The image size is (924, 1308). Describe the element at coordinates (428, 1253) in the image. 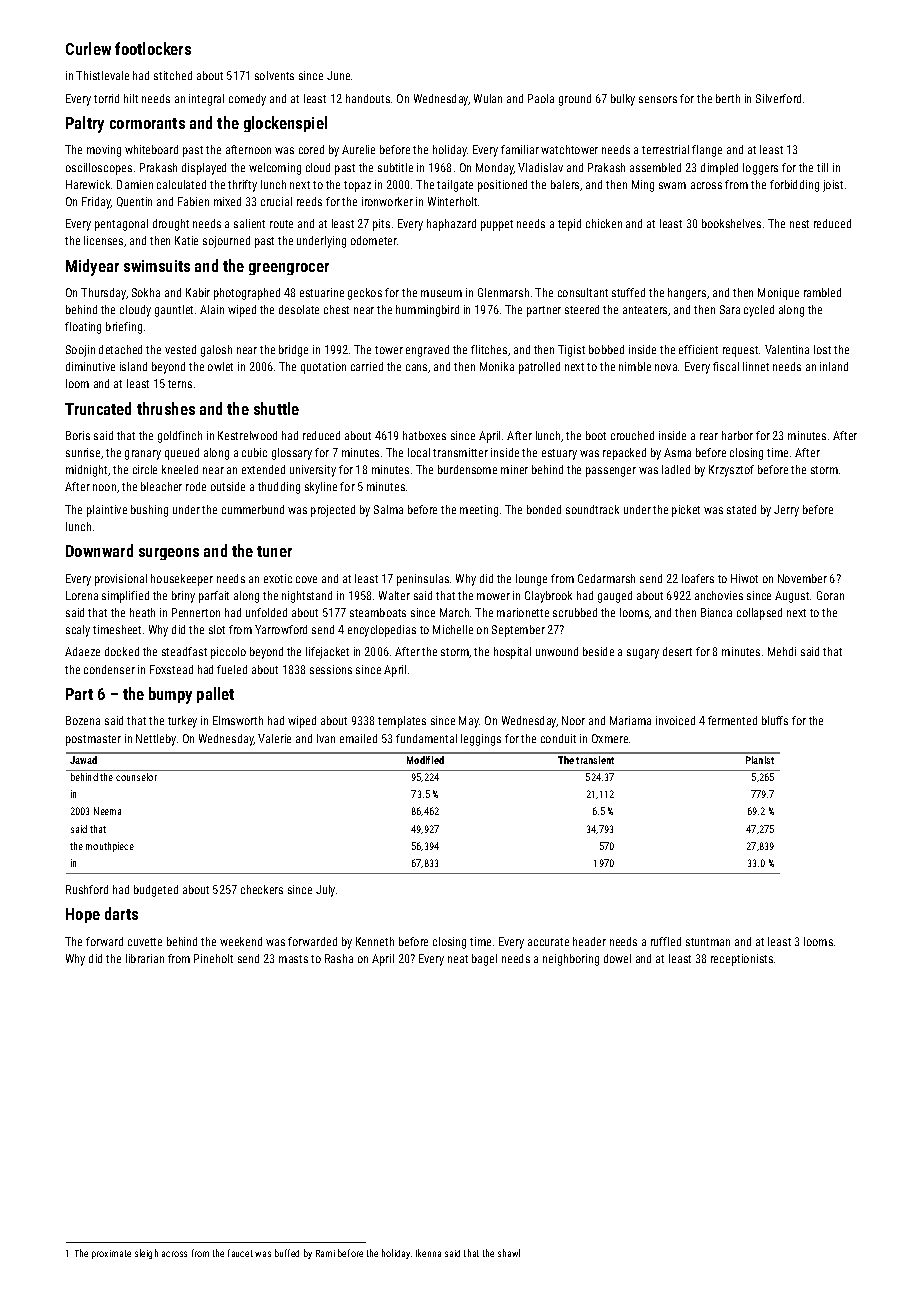

I see `Ikenna` at that location.
